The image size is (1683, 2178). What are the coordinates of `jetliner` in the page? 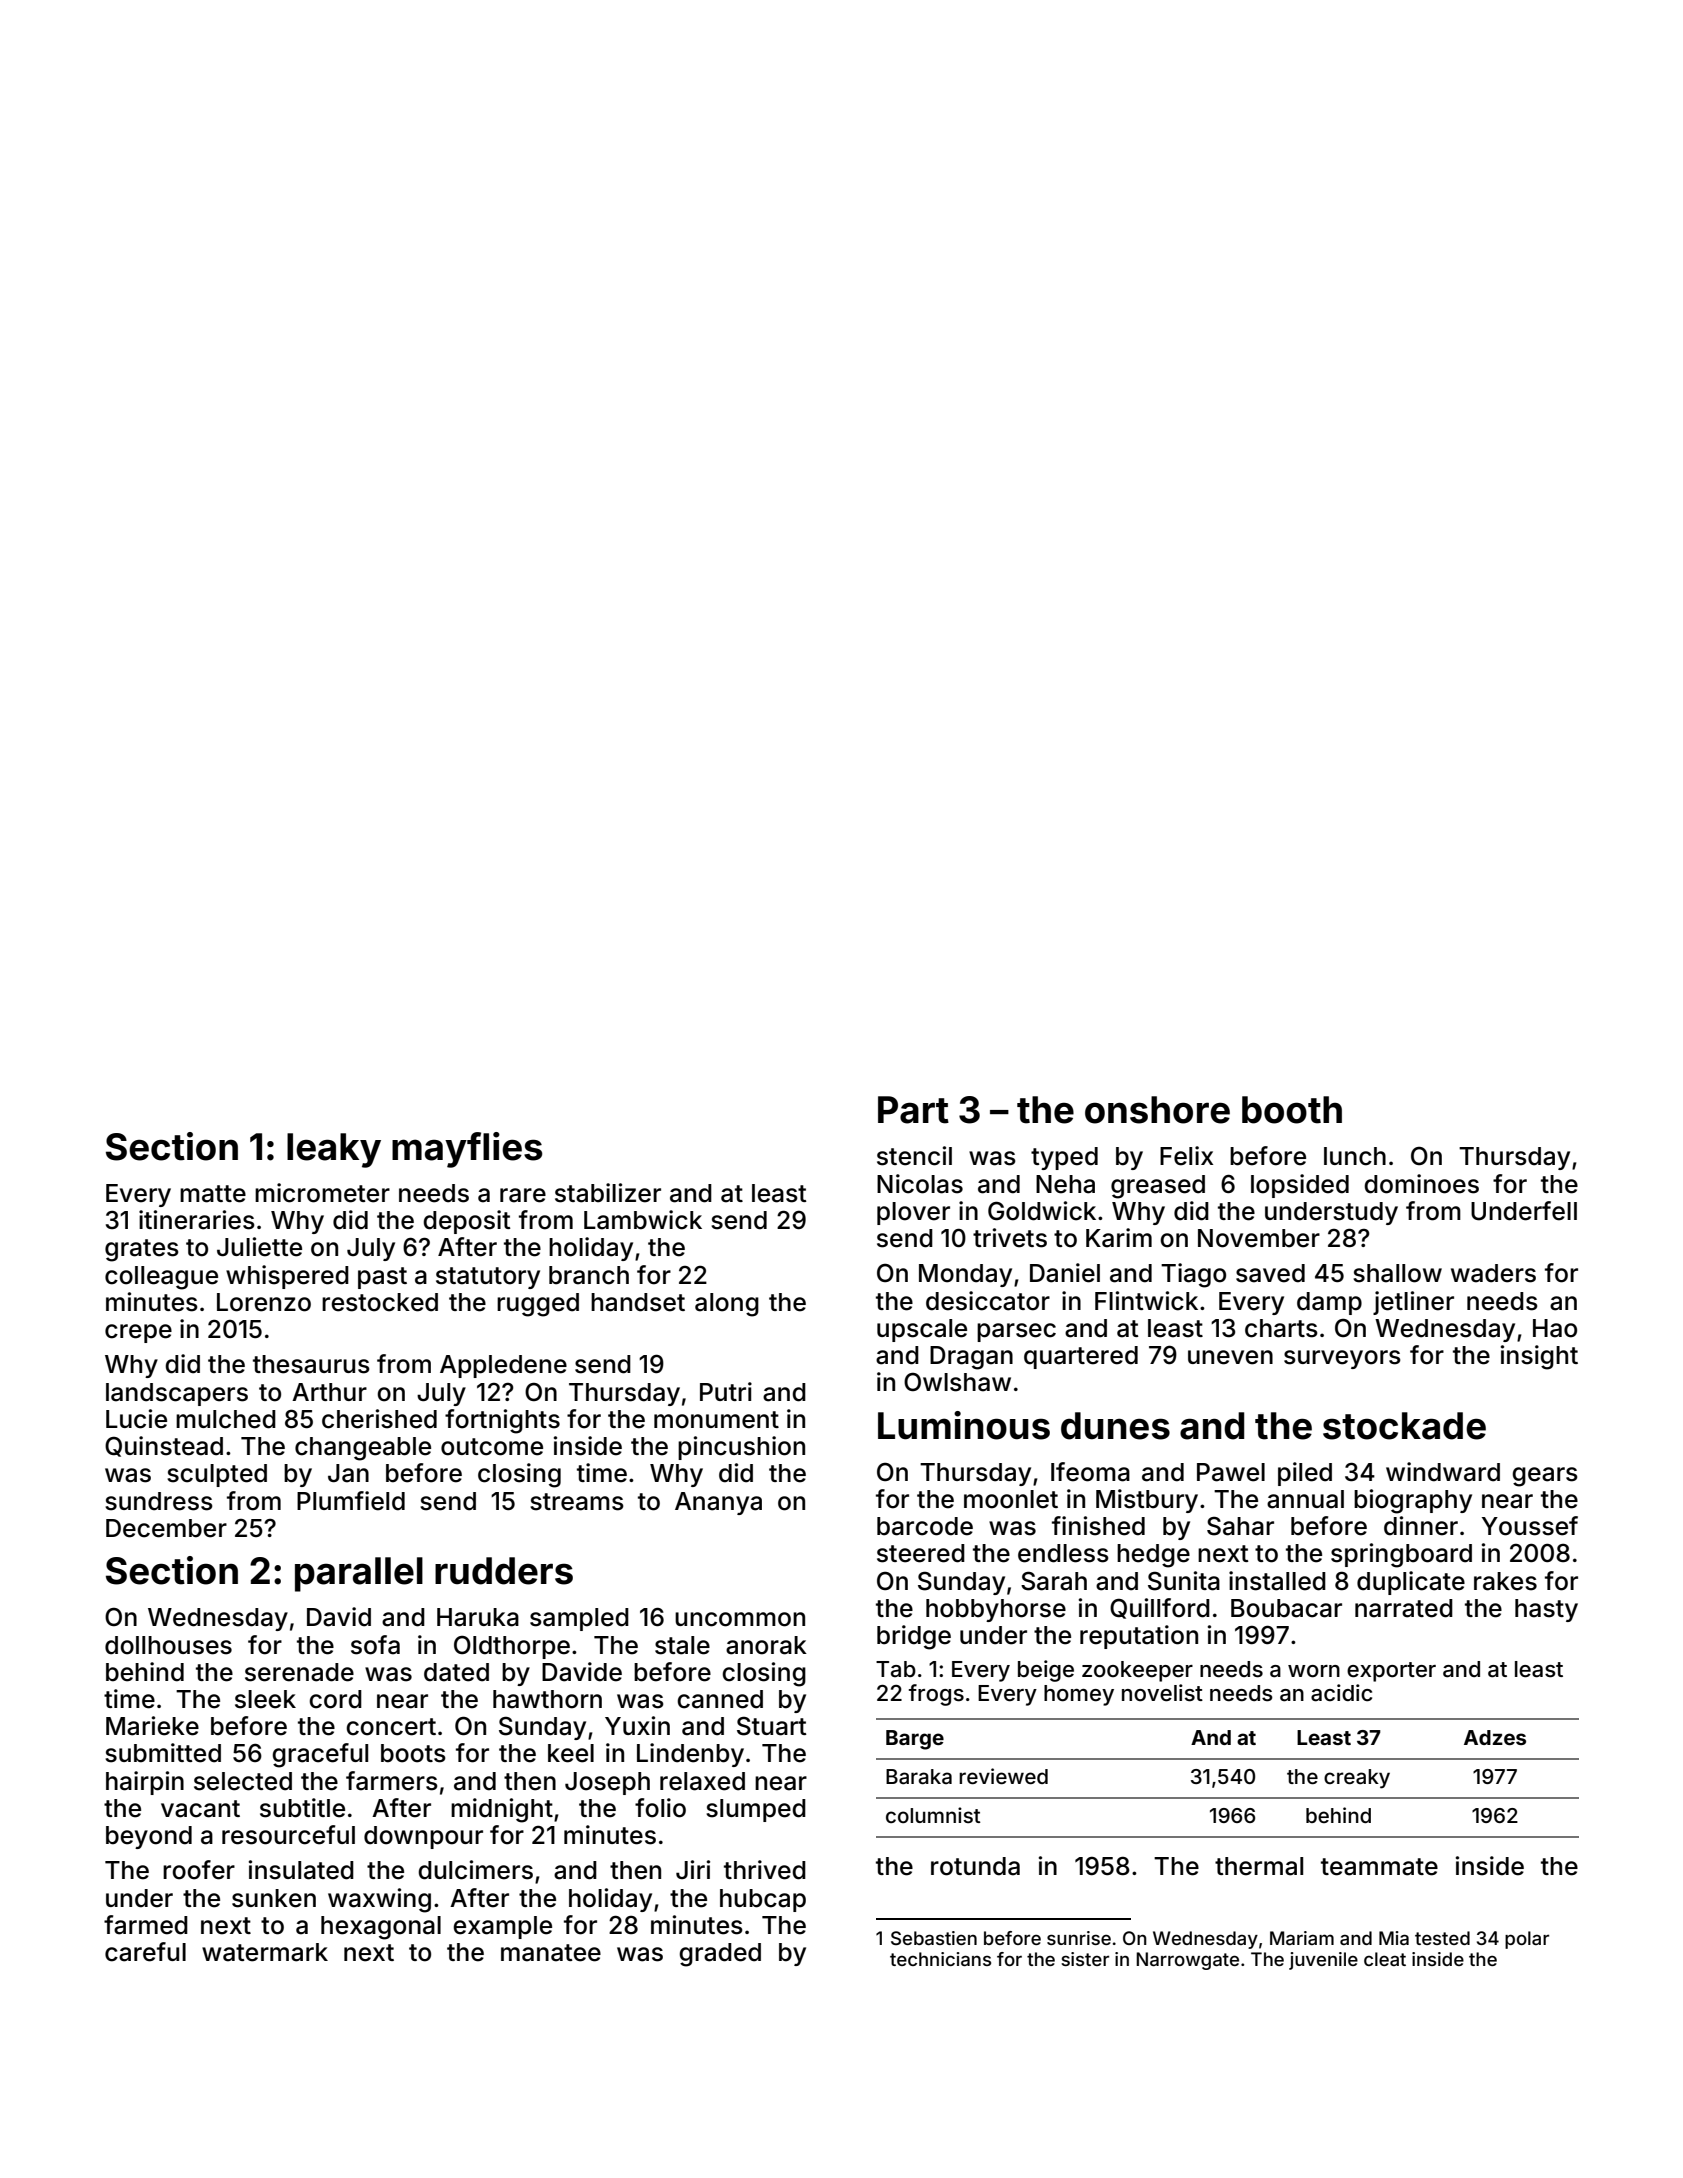 It's located at (1413, 1303).
